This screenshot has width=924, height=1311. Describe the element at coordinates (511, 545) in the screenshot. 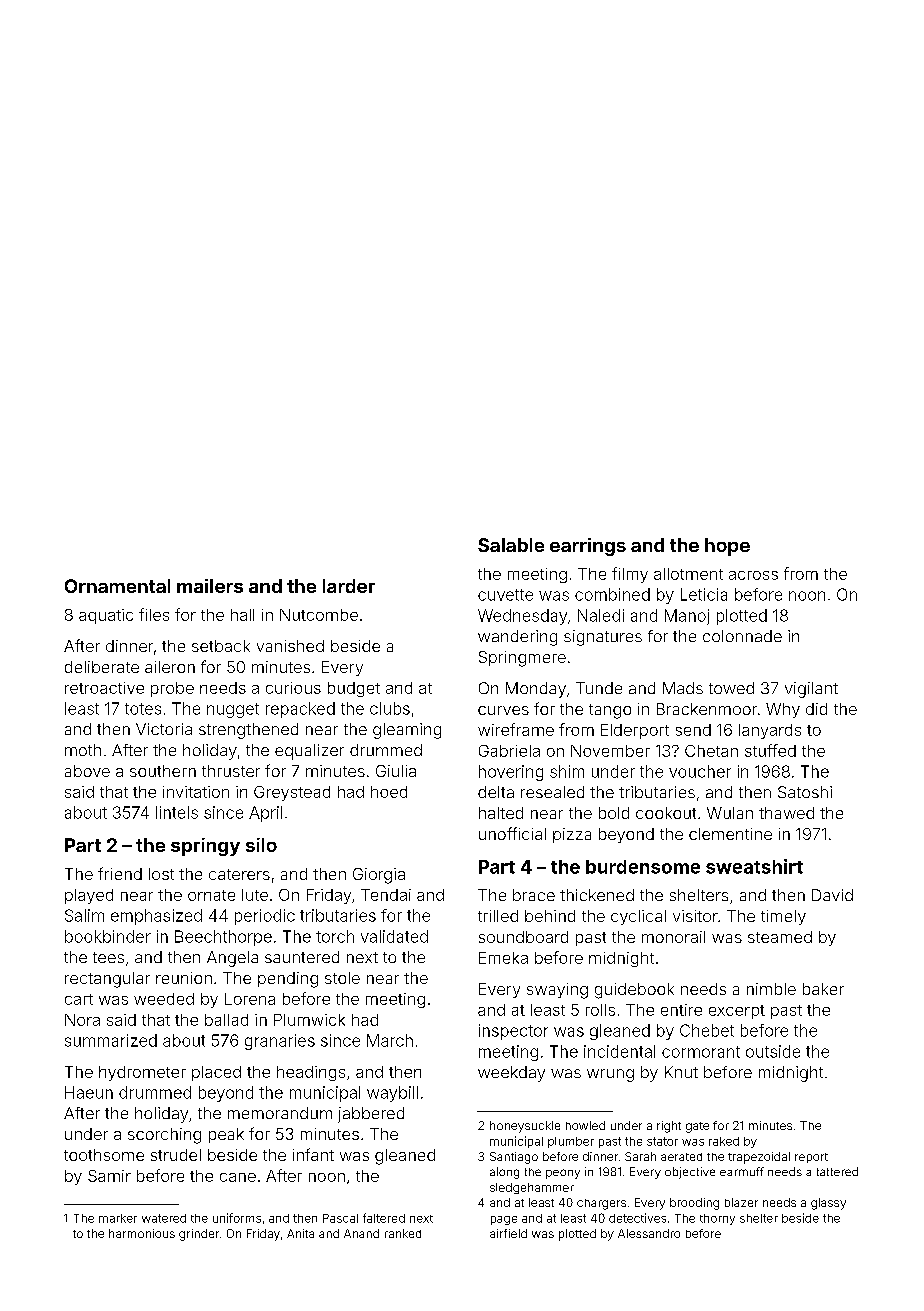

I see `Salable` at that location.
